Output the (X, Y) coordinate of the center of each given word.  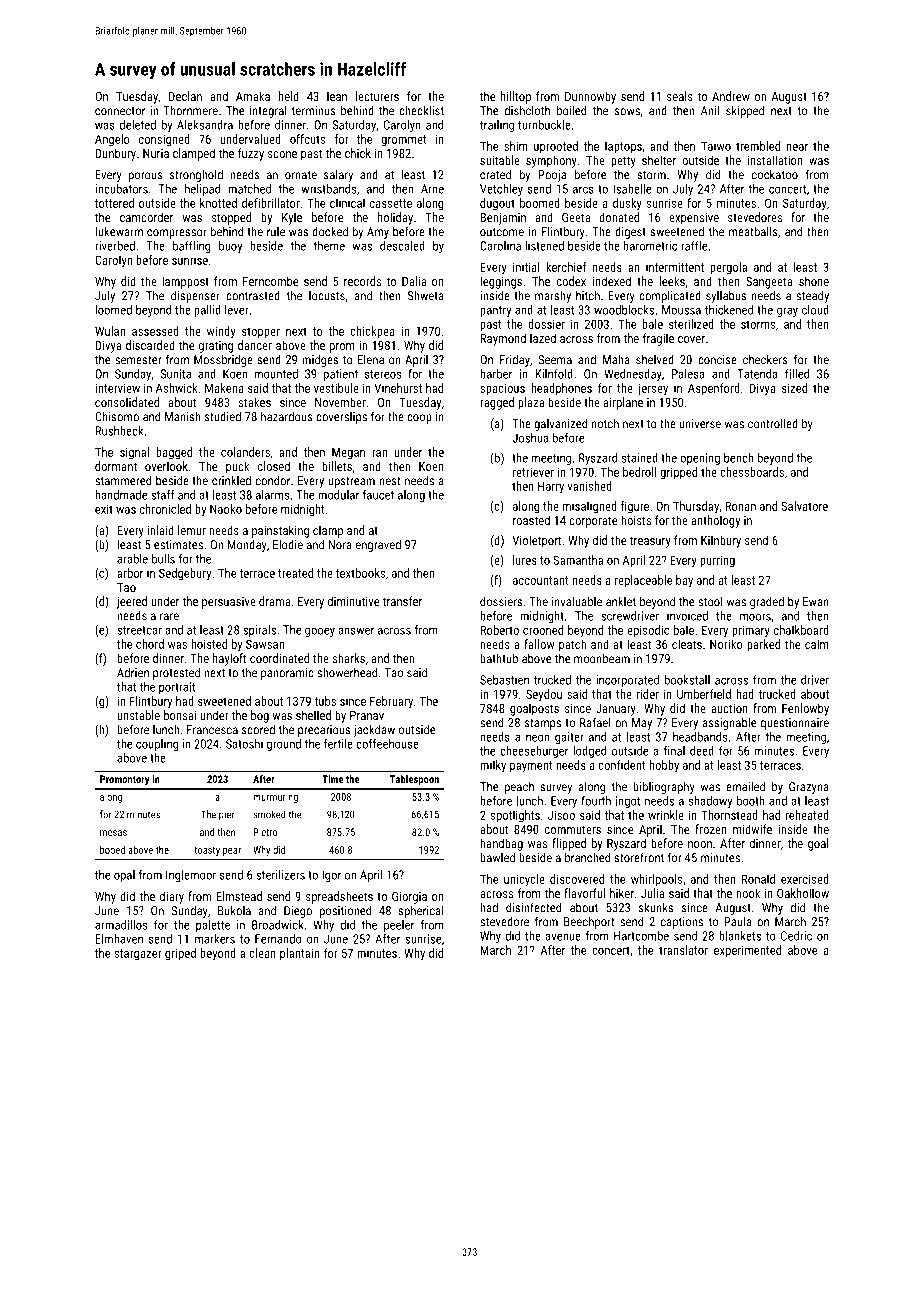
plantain (300, 954)
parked (763, 645)
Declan (185, 96)
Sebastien (504, 680)
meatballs (753, 231)
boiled (571, 110)
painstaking (280, 531)
